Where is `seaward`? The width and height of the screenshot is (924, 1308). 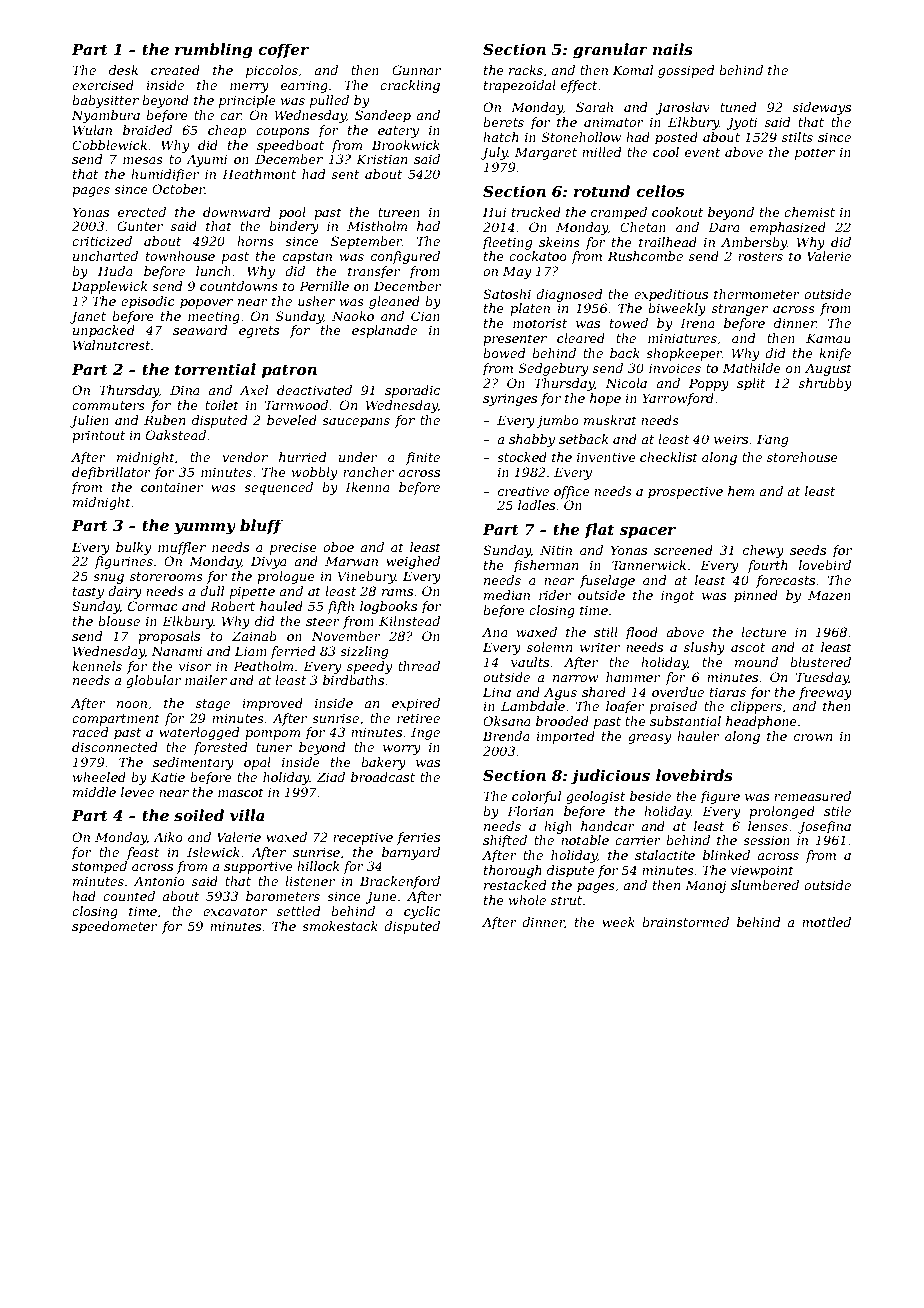 seaward is located at coordinates (200, 330).
